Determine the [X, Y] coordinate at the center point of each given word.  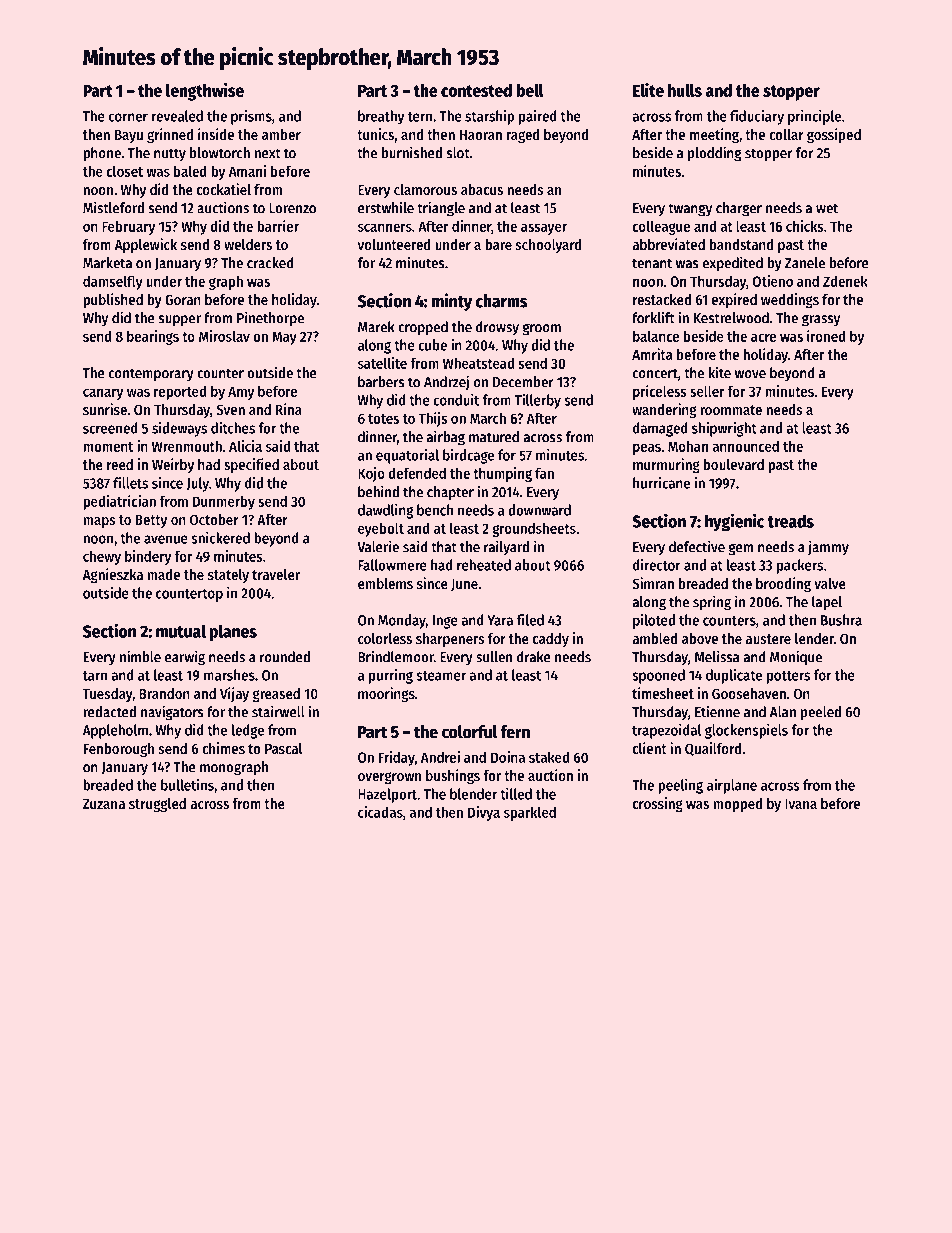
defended [417, 473]
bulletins [187, 785]
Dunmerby [224, 502]
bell [530, 90]
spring [712, 603]
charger [739, 209]
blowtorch [220, 153]
